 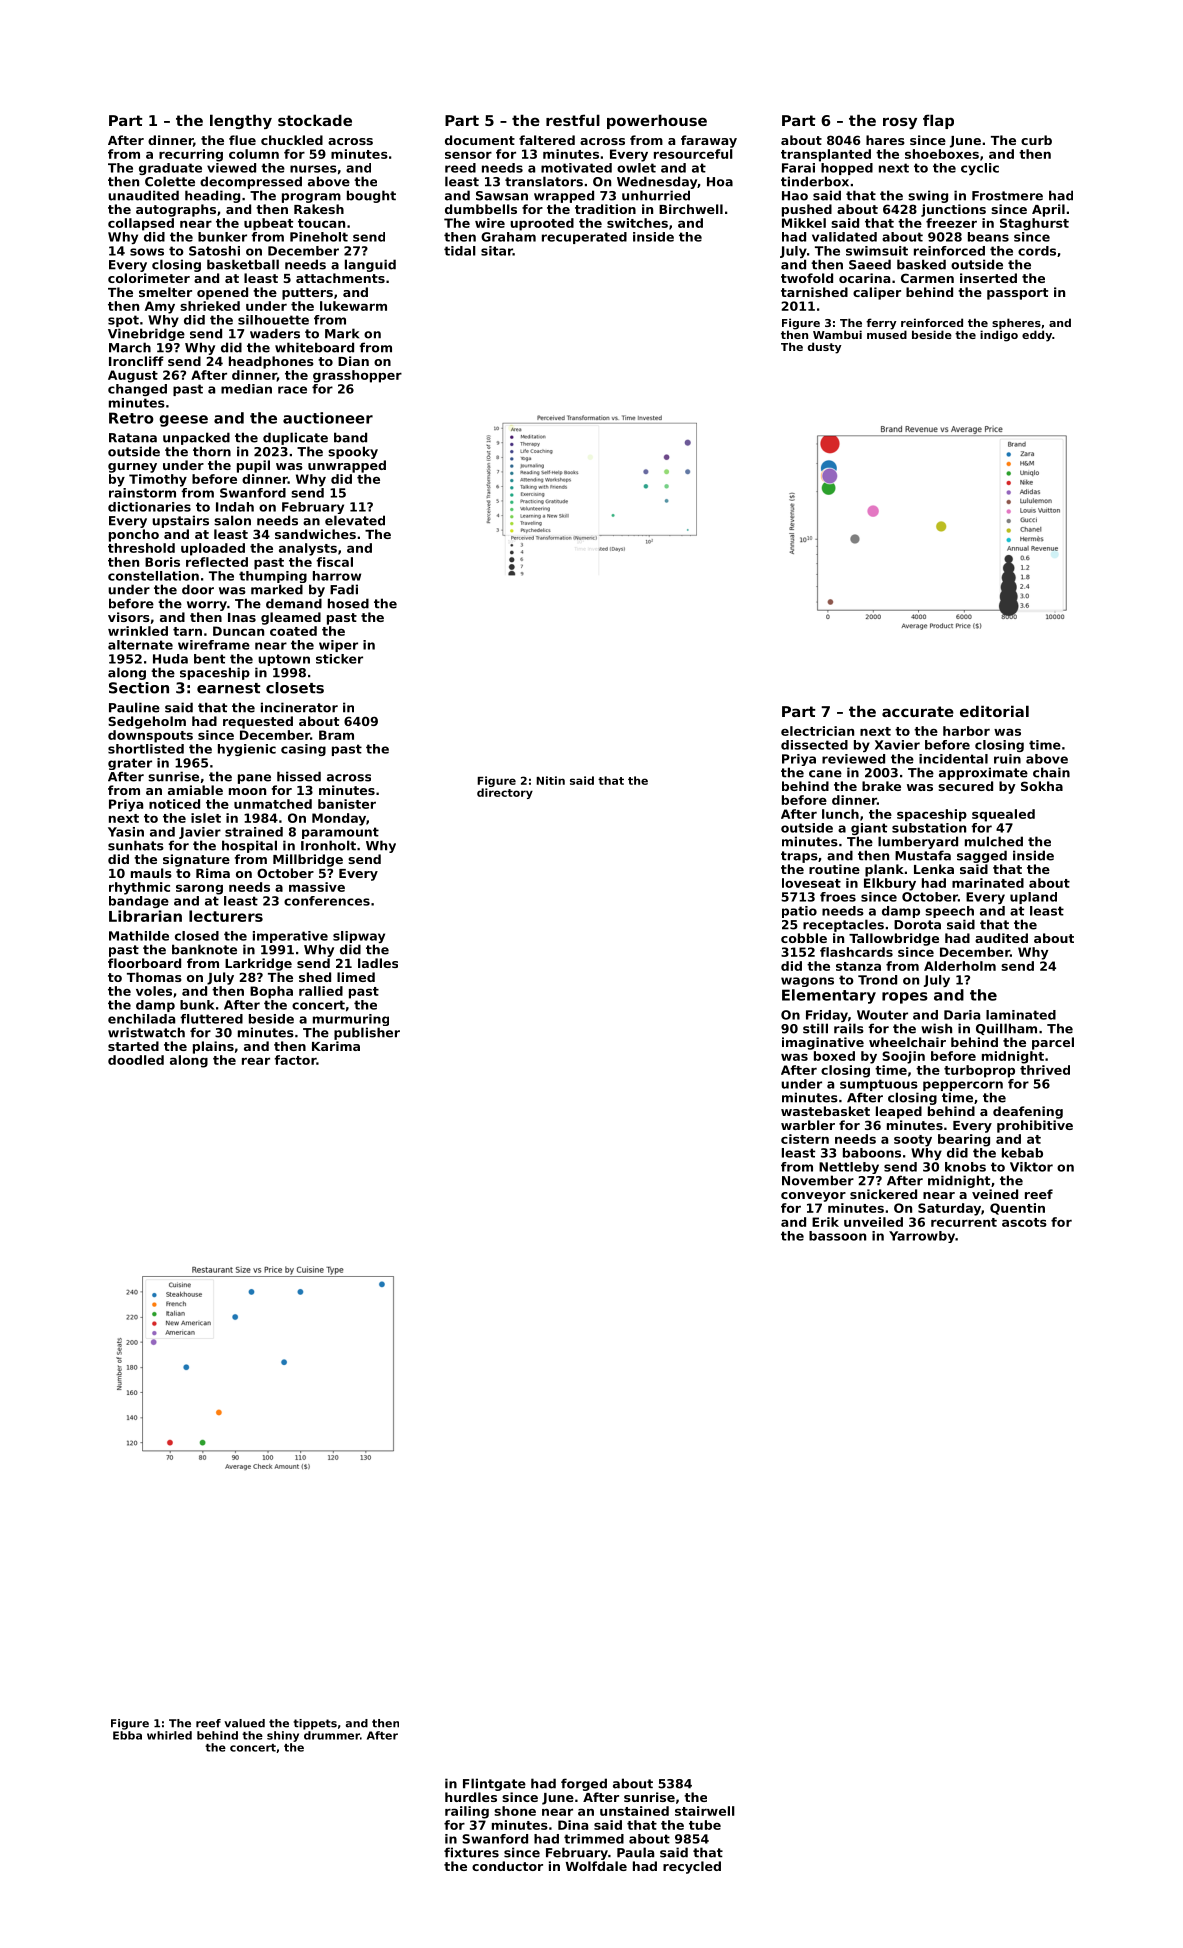 What do you see at coordinates (505, 793) in the screenshot?
I see `directory` at bounding box center [505, 793].
